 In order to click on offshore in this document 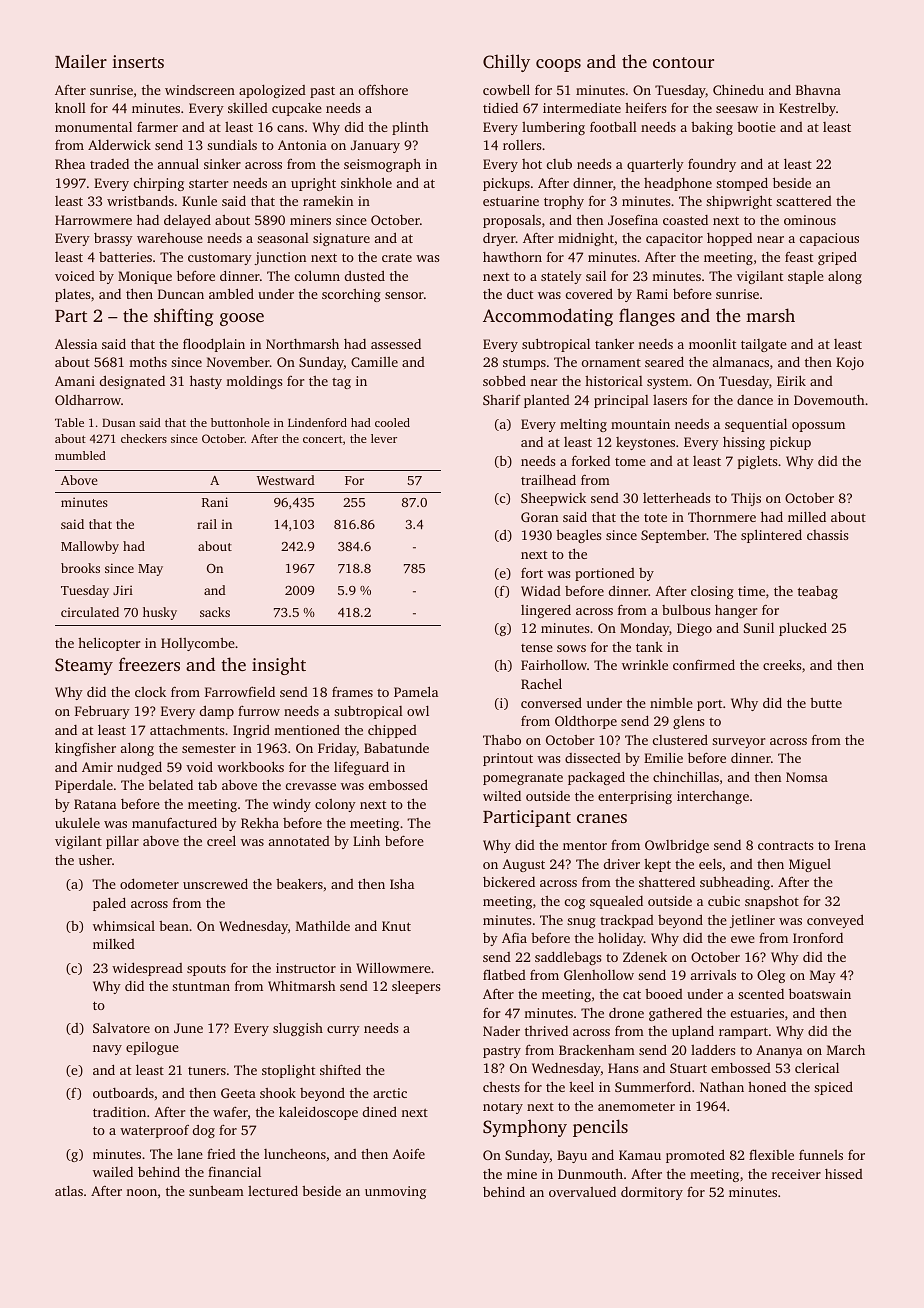, I will do `click(383, 89)`.
